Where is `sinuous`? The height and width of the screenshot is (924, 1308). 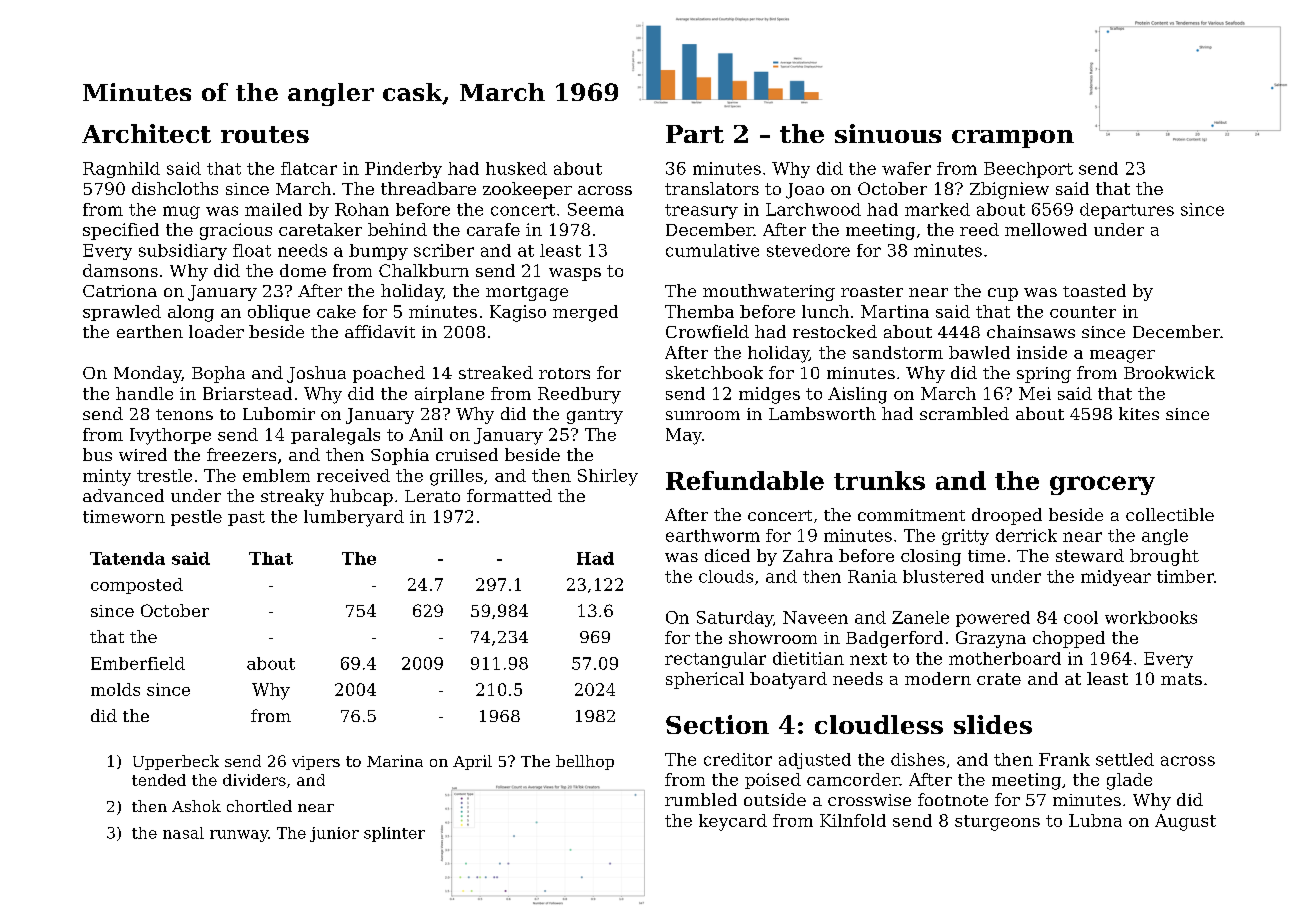 sinuous is located at coordinates (888, 133).
